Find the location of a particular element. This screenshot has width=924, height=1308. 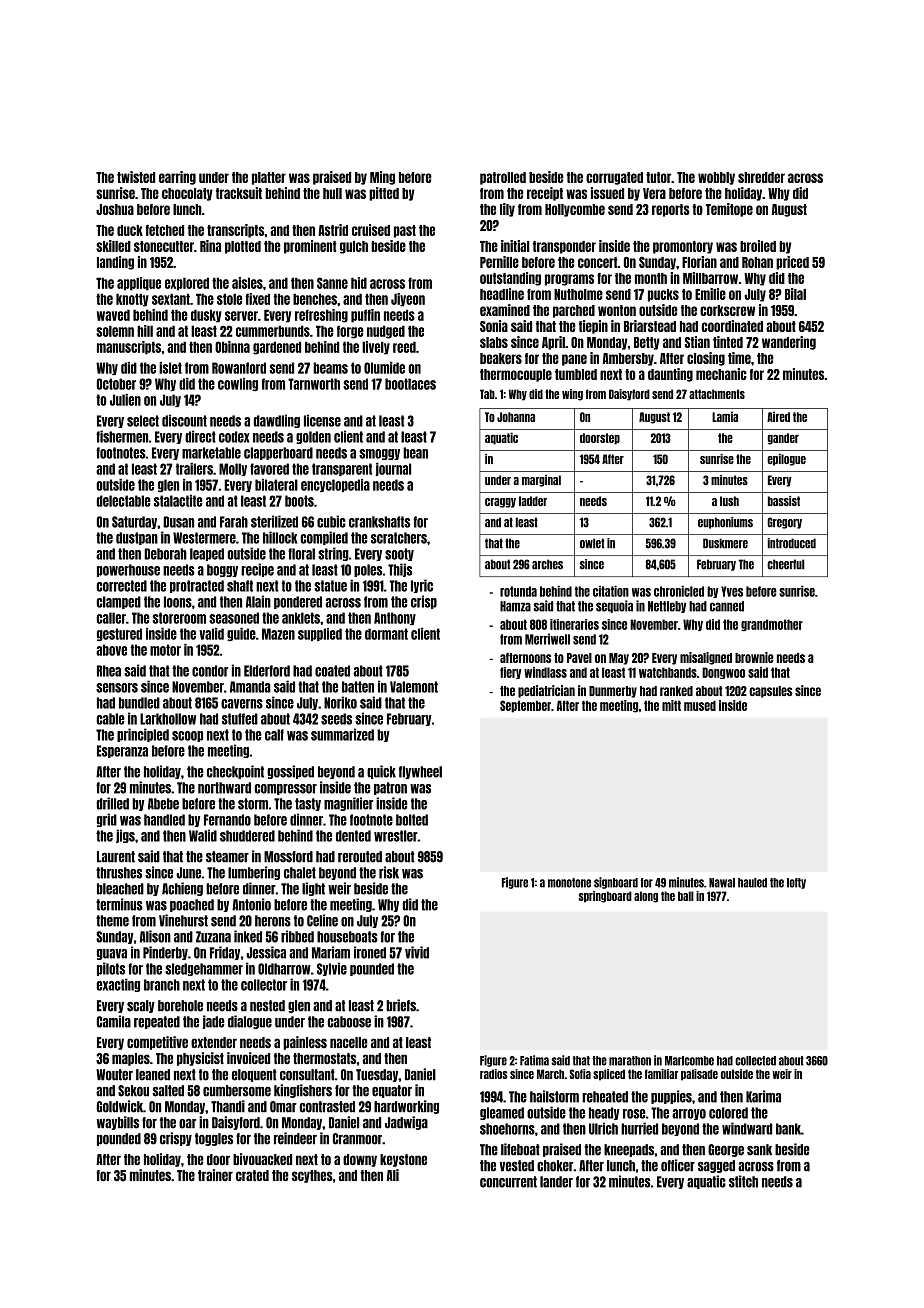

shredder is located at coordinates (761, 177).
